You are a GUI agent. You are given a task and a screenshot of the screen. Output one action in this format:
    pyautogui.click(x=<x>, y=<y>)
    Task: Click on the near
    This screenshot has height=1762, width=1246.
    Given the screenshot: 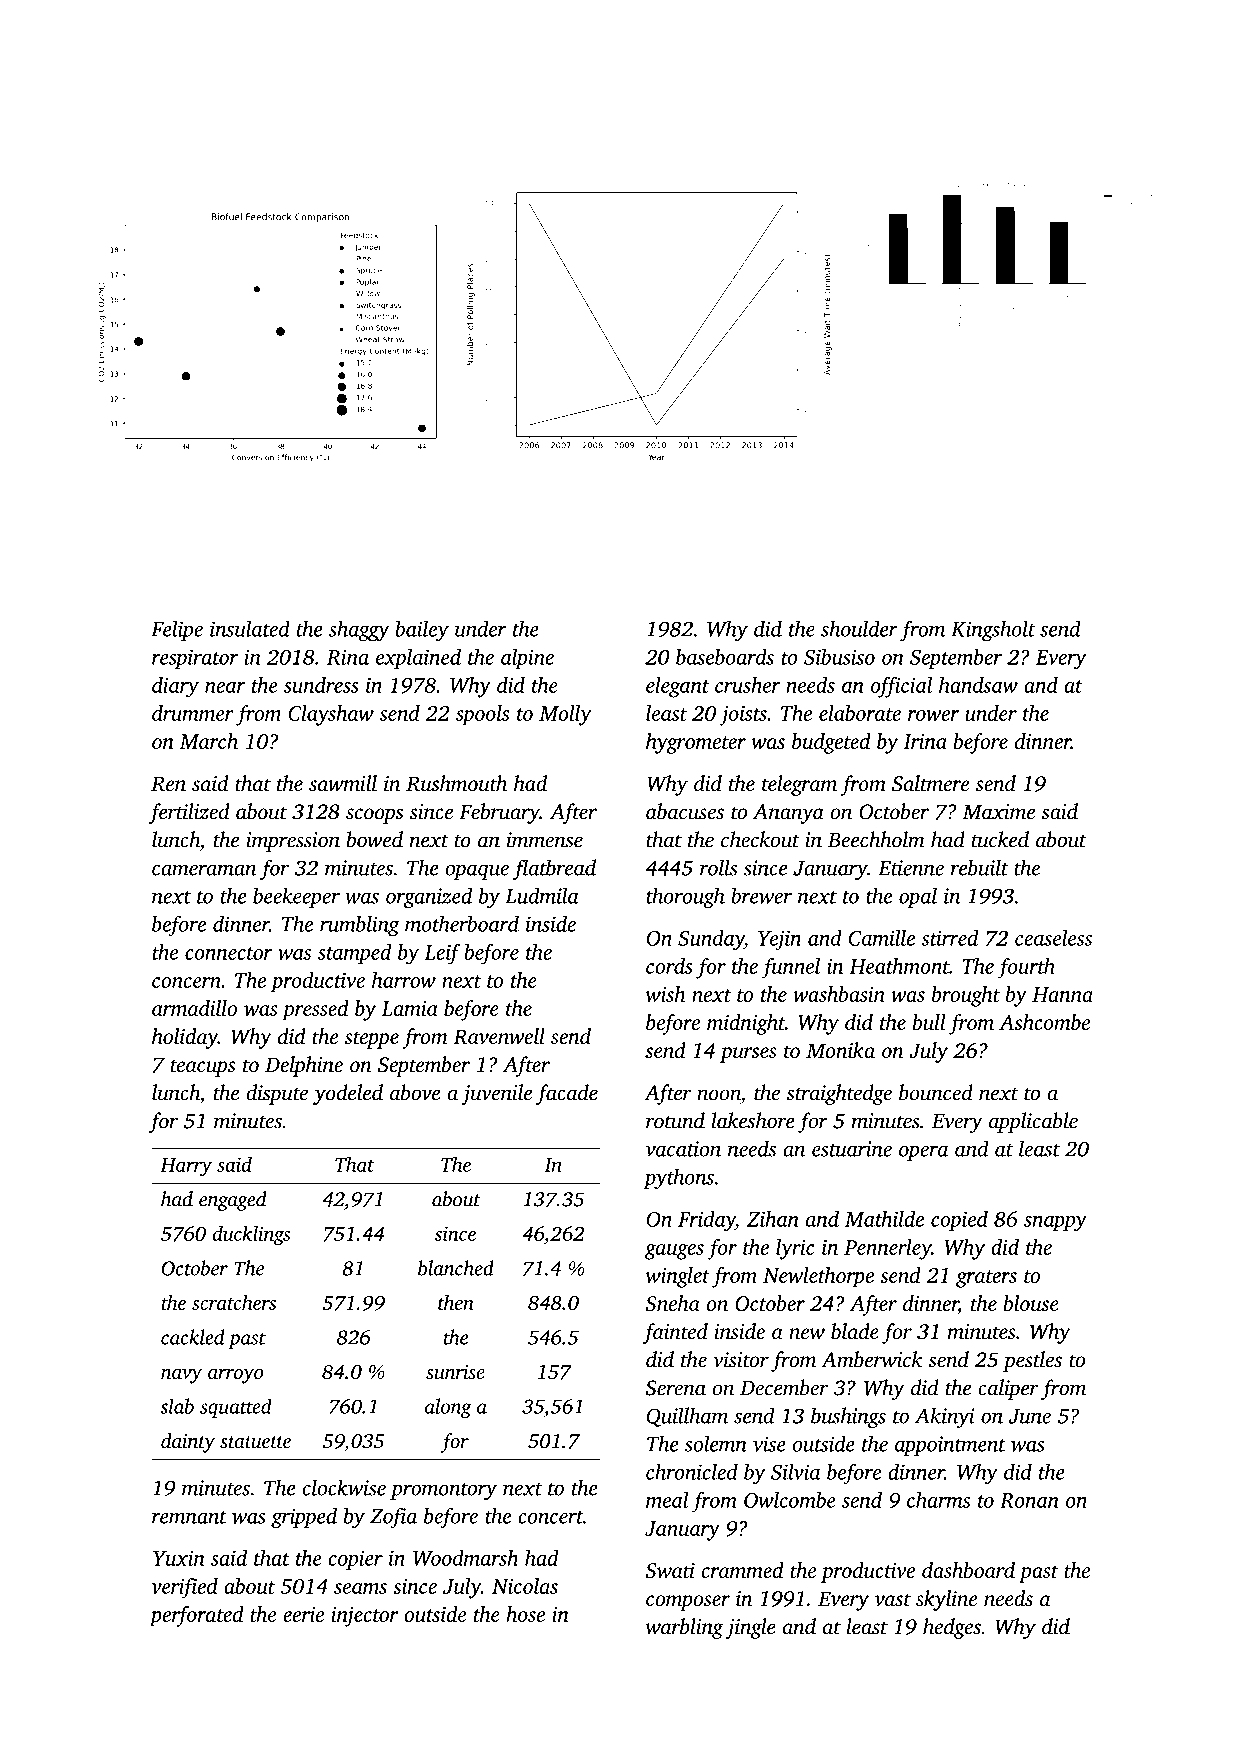 What is the action you would take?
    pyautogui.click(x=225, y=687)
